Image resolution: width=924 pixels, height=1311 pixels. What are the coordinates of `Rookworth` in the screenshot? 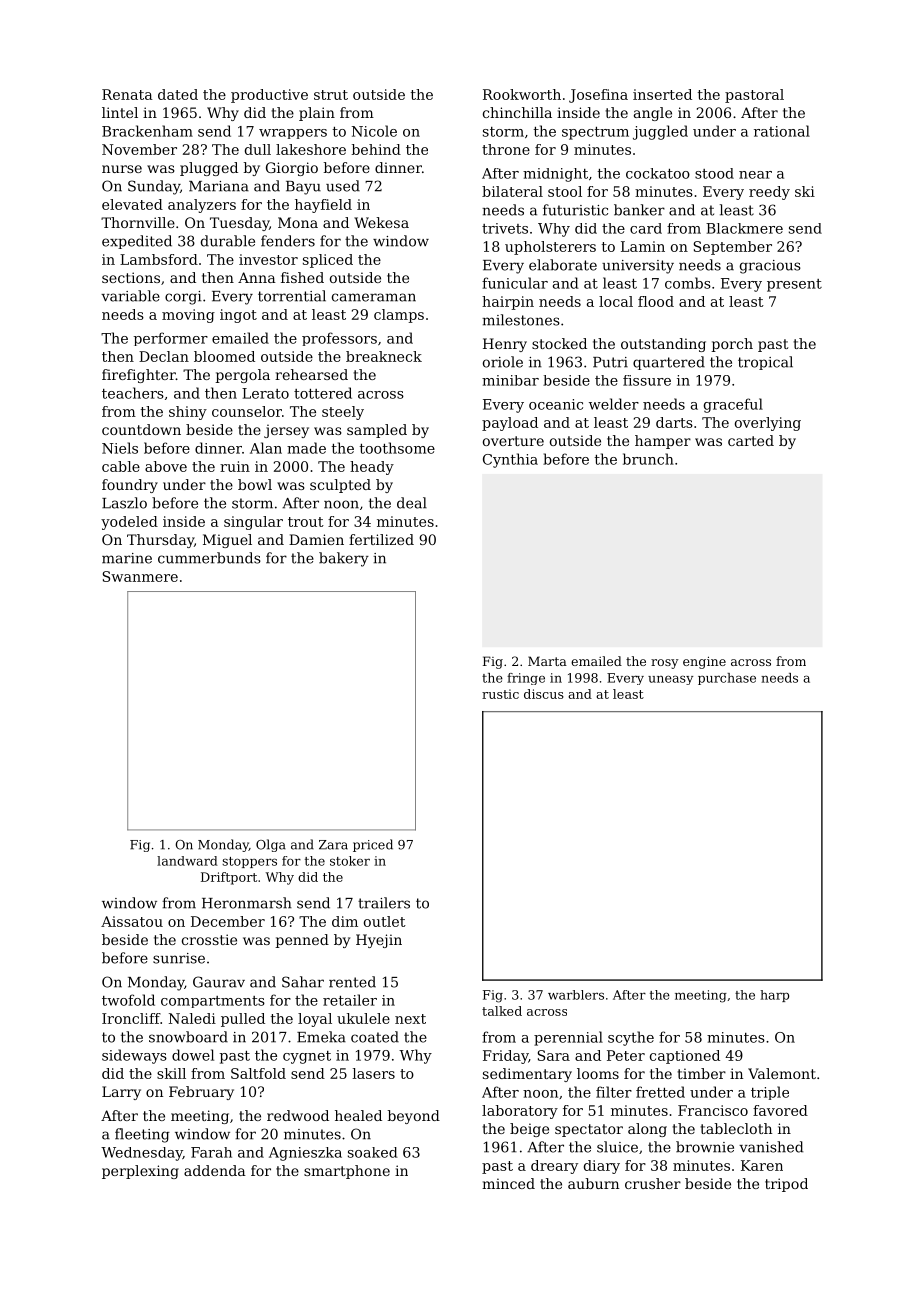 It's located at (522, 94).
